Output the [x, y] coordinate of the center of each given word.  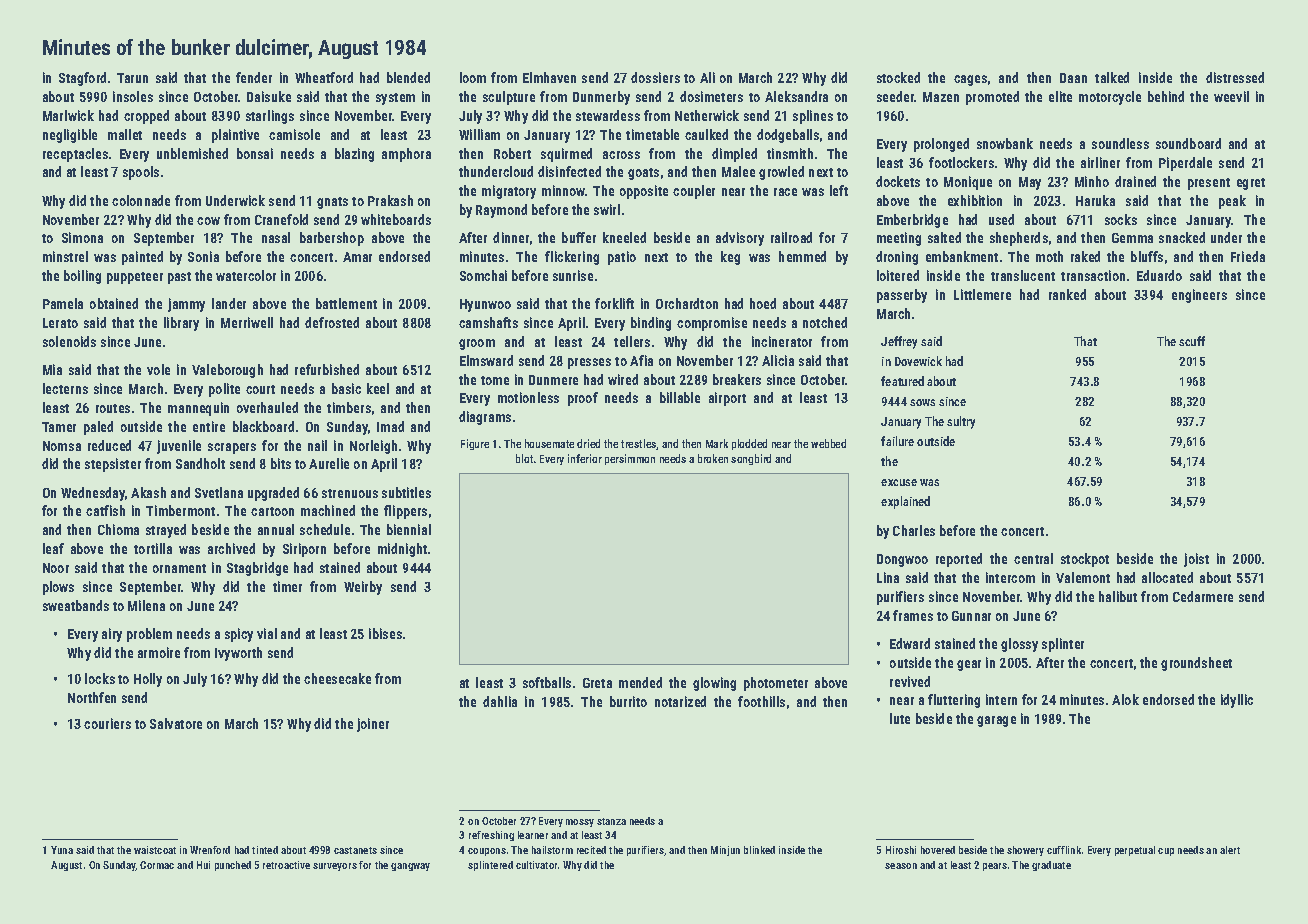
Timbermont [180, 510]
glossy [1019, 645]
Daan [1073, 78]
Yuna [62, 850]
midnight [402, 550]
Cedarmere [1203, 596]
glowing [714, 684]
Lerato [60, 323]
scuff [1192, 341]
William [479, 134]
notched [825, 322]
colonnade [141, 200]
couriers [107, 723]
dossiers [655, 77]
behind [1166, 96]
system [395, 99]
